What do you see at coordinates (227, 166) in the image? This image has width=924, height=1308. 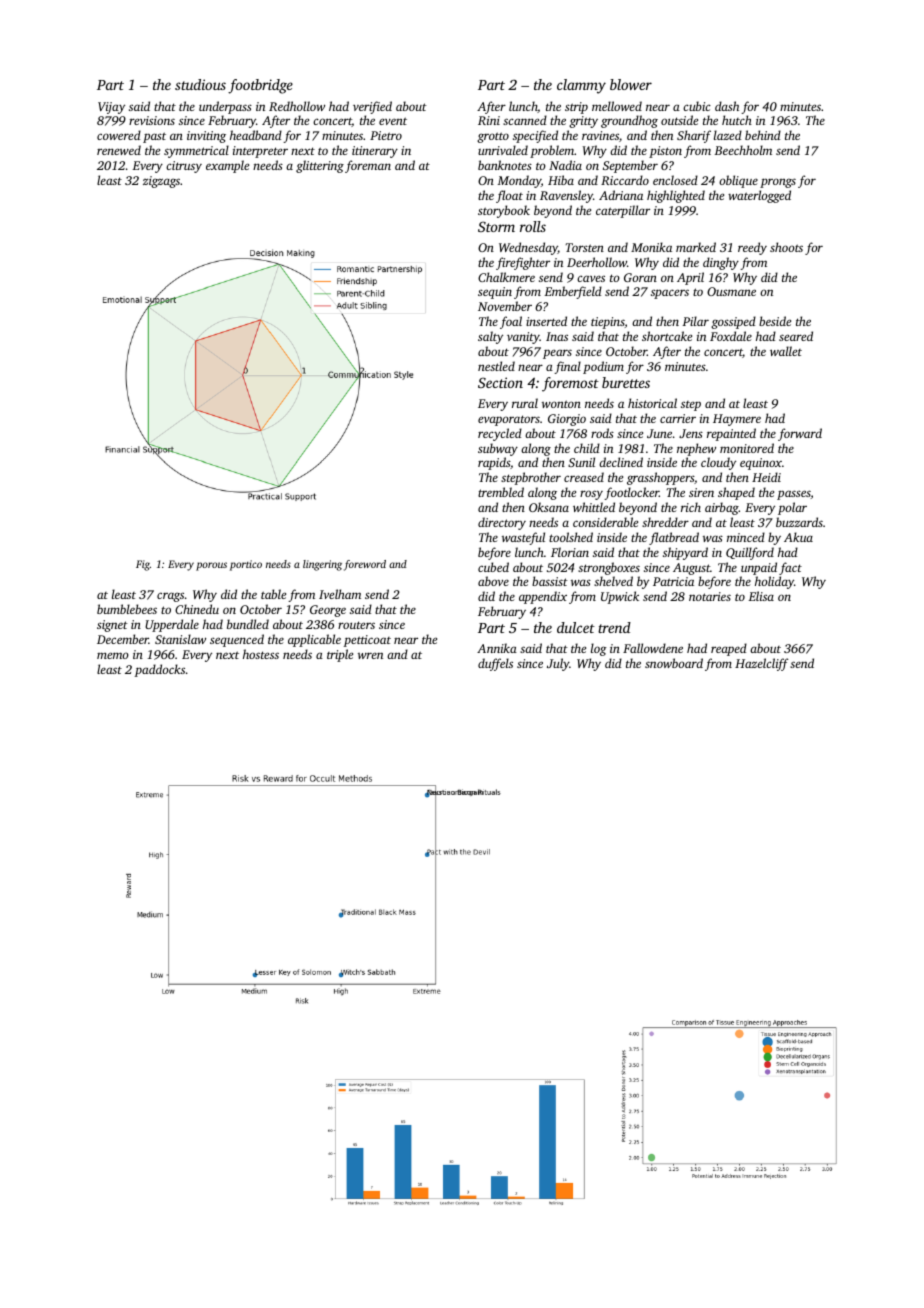 I see `example` at bounding box center [227, 166].
